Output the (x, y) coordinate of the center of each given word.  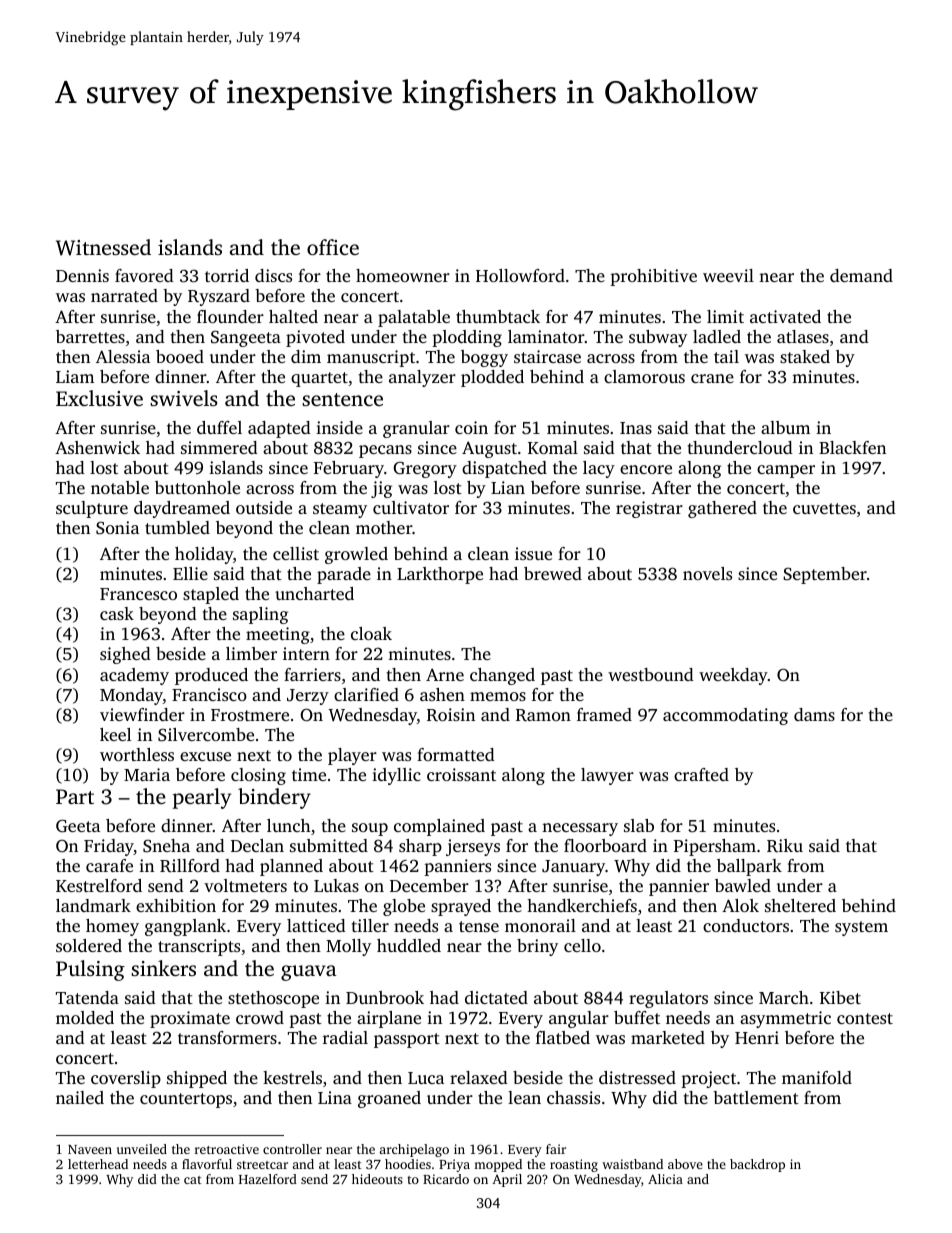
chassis (573, 1097)
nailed (80, 1097)
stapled (211, 595)
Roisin (451, 715)
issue (533, 553)
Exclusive (99, 398)
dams (814, 714)
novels (707, 573)
